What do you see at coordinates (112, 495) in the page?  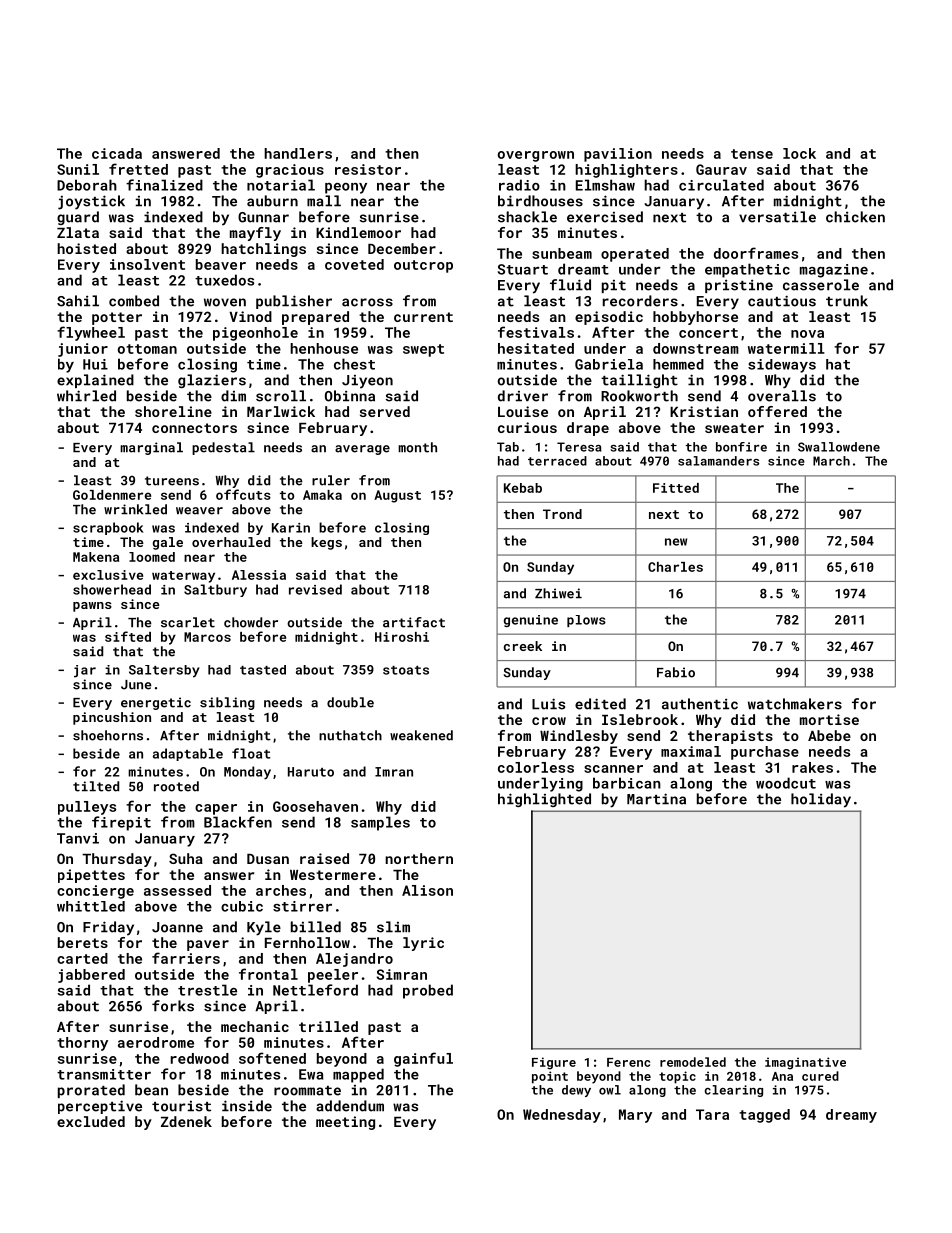 I see `Goldenmere` at bounding box center [112, 495].
